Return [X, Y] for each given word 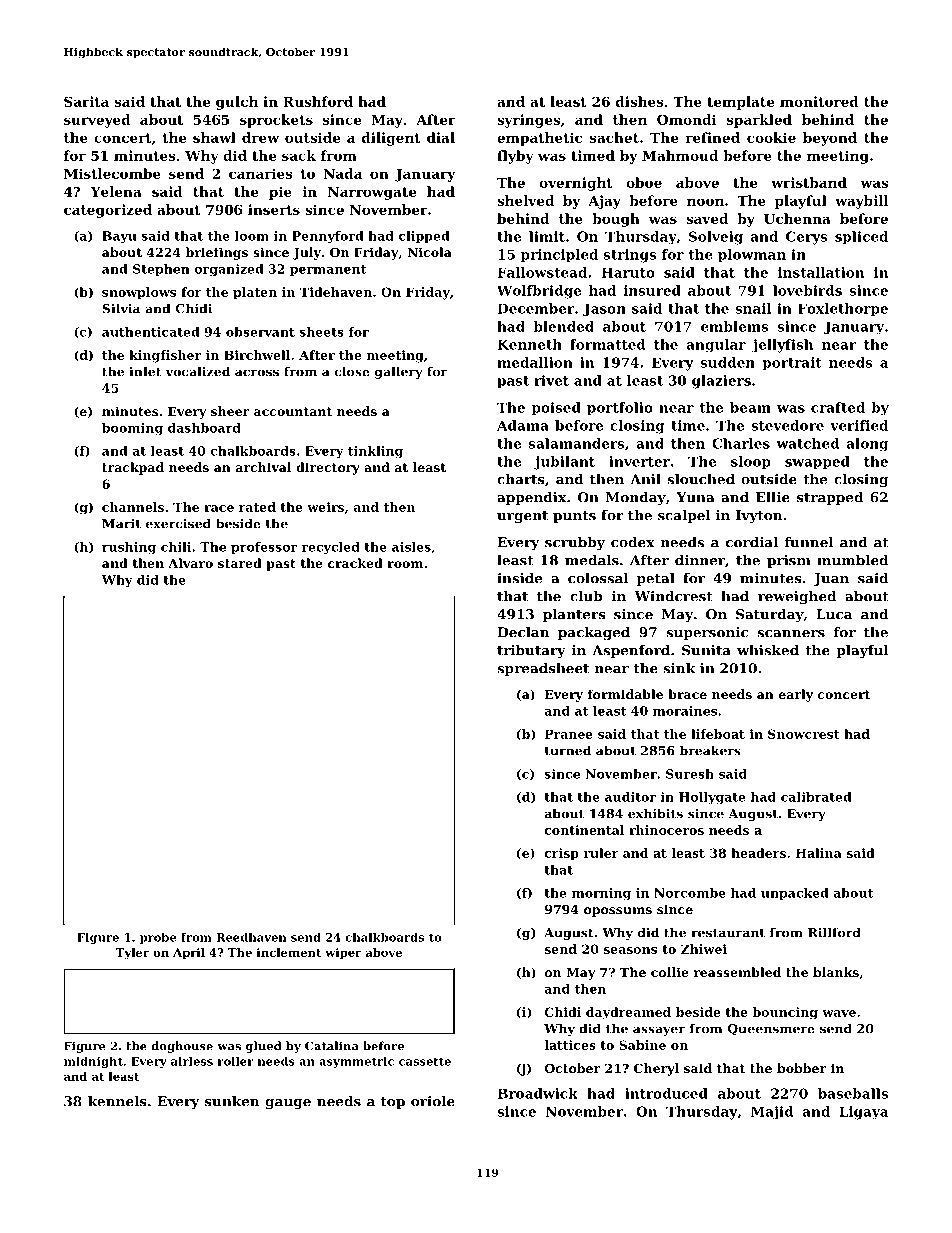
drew [260, 137]
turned [568, 750]
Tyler [132, 954]
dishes [640, 101]
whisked [768, 650]
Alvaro [190, 563]
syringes [528, 121]
